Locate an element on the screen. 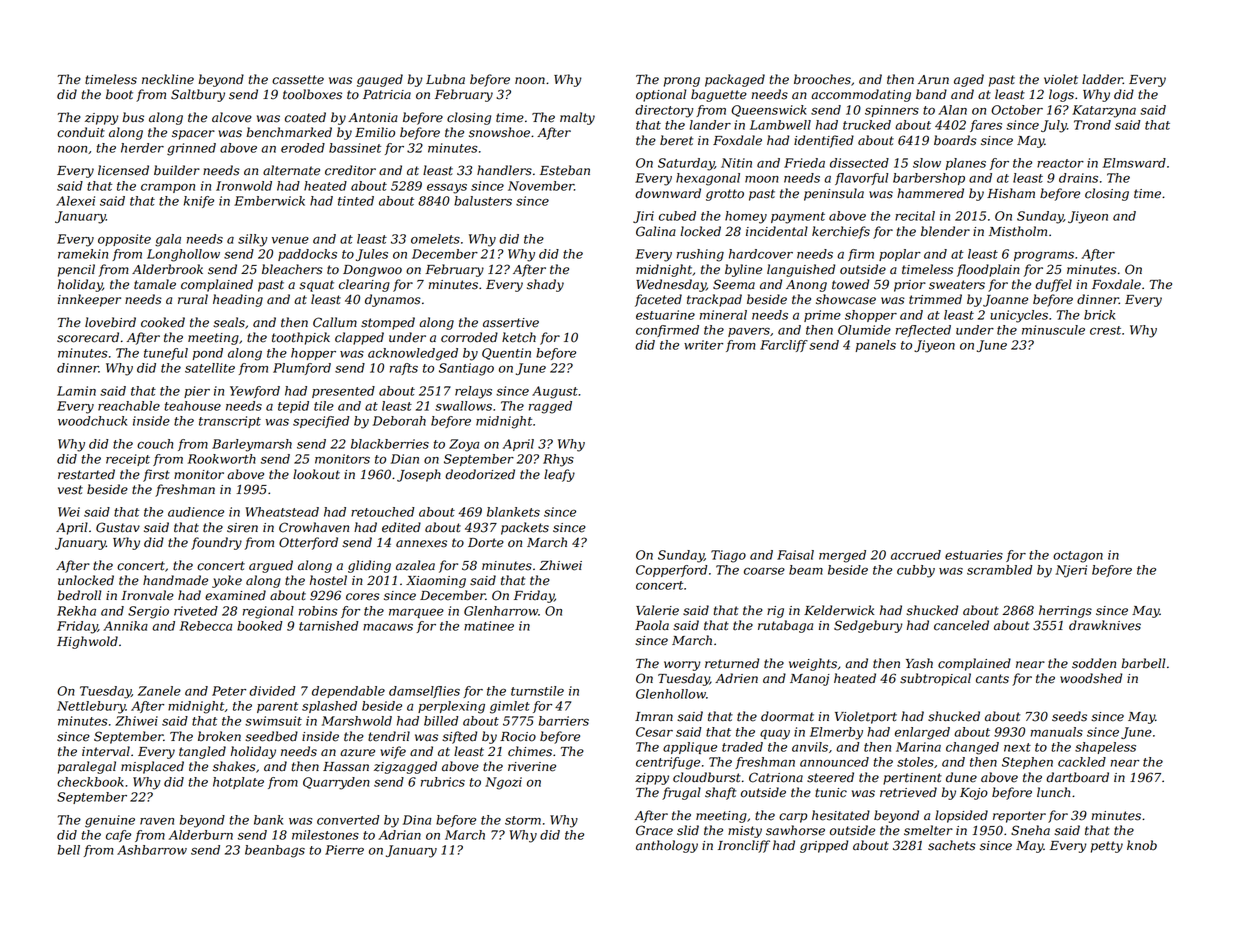 This screenshot has width=1233, height=952. Wednesday is located at coordinates (671, 285).
